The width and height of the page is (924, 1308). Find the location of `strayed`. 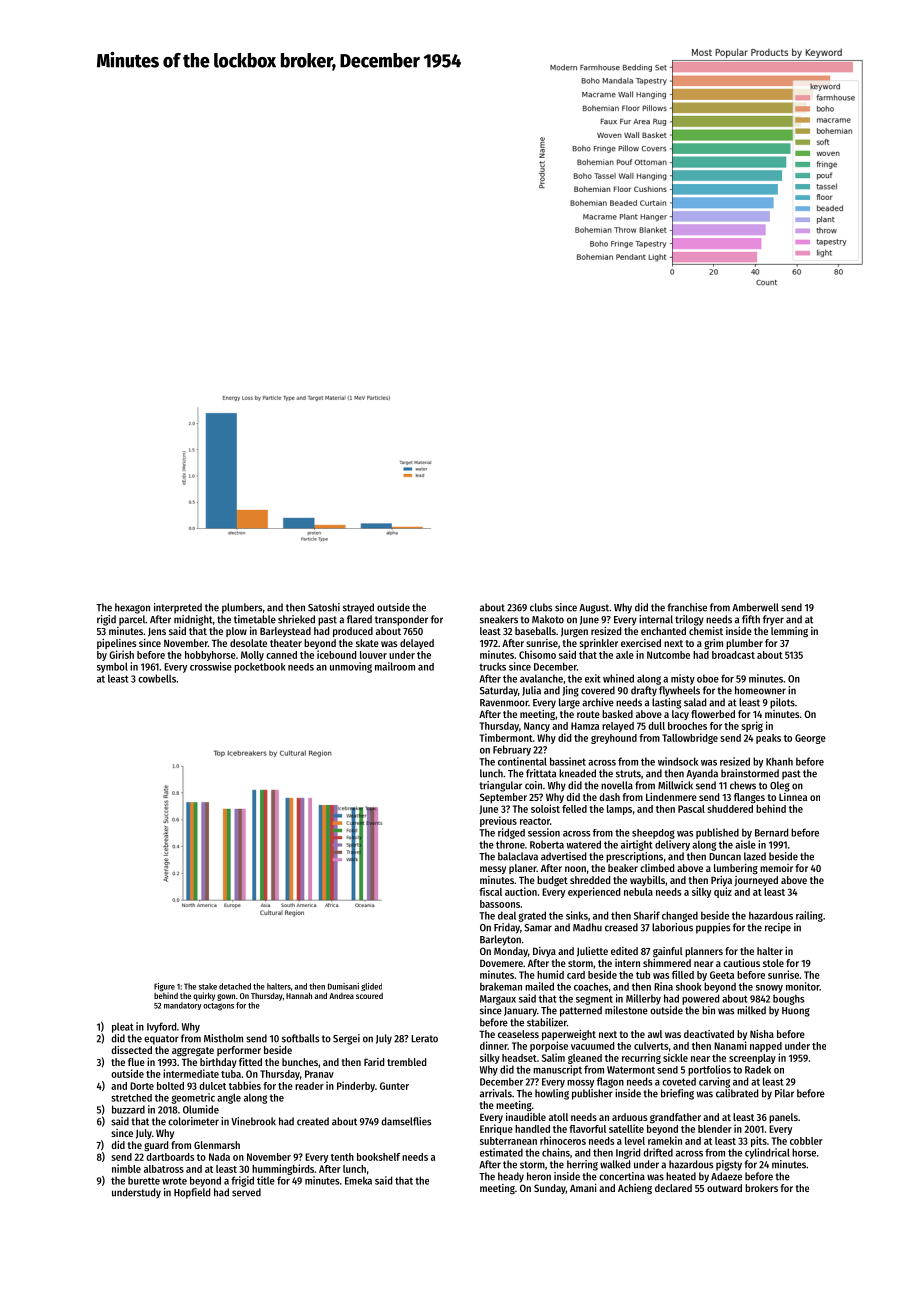

strayed is located at coordinates (358, 608).
